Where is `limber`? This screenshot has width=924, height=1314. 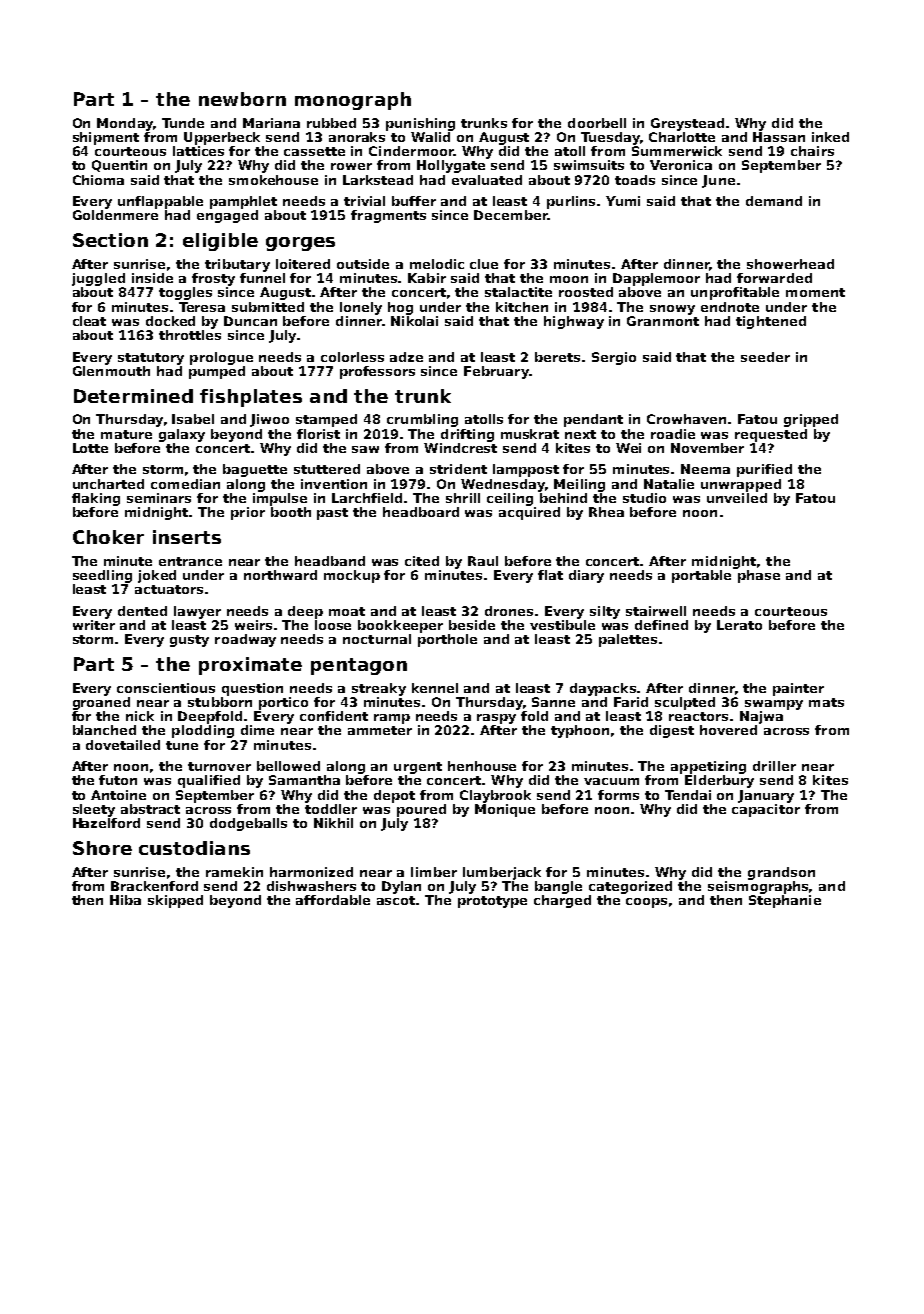 limber is located at coordinates (434, 872).
